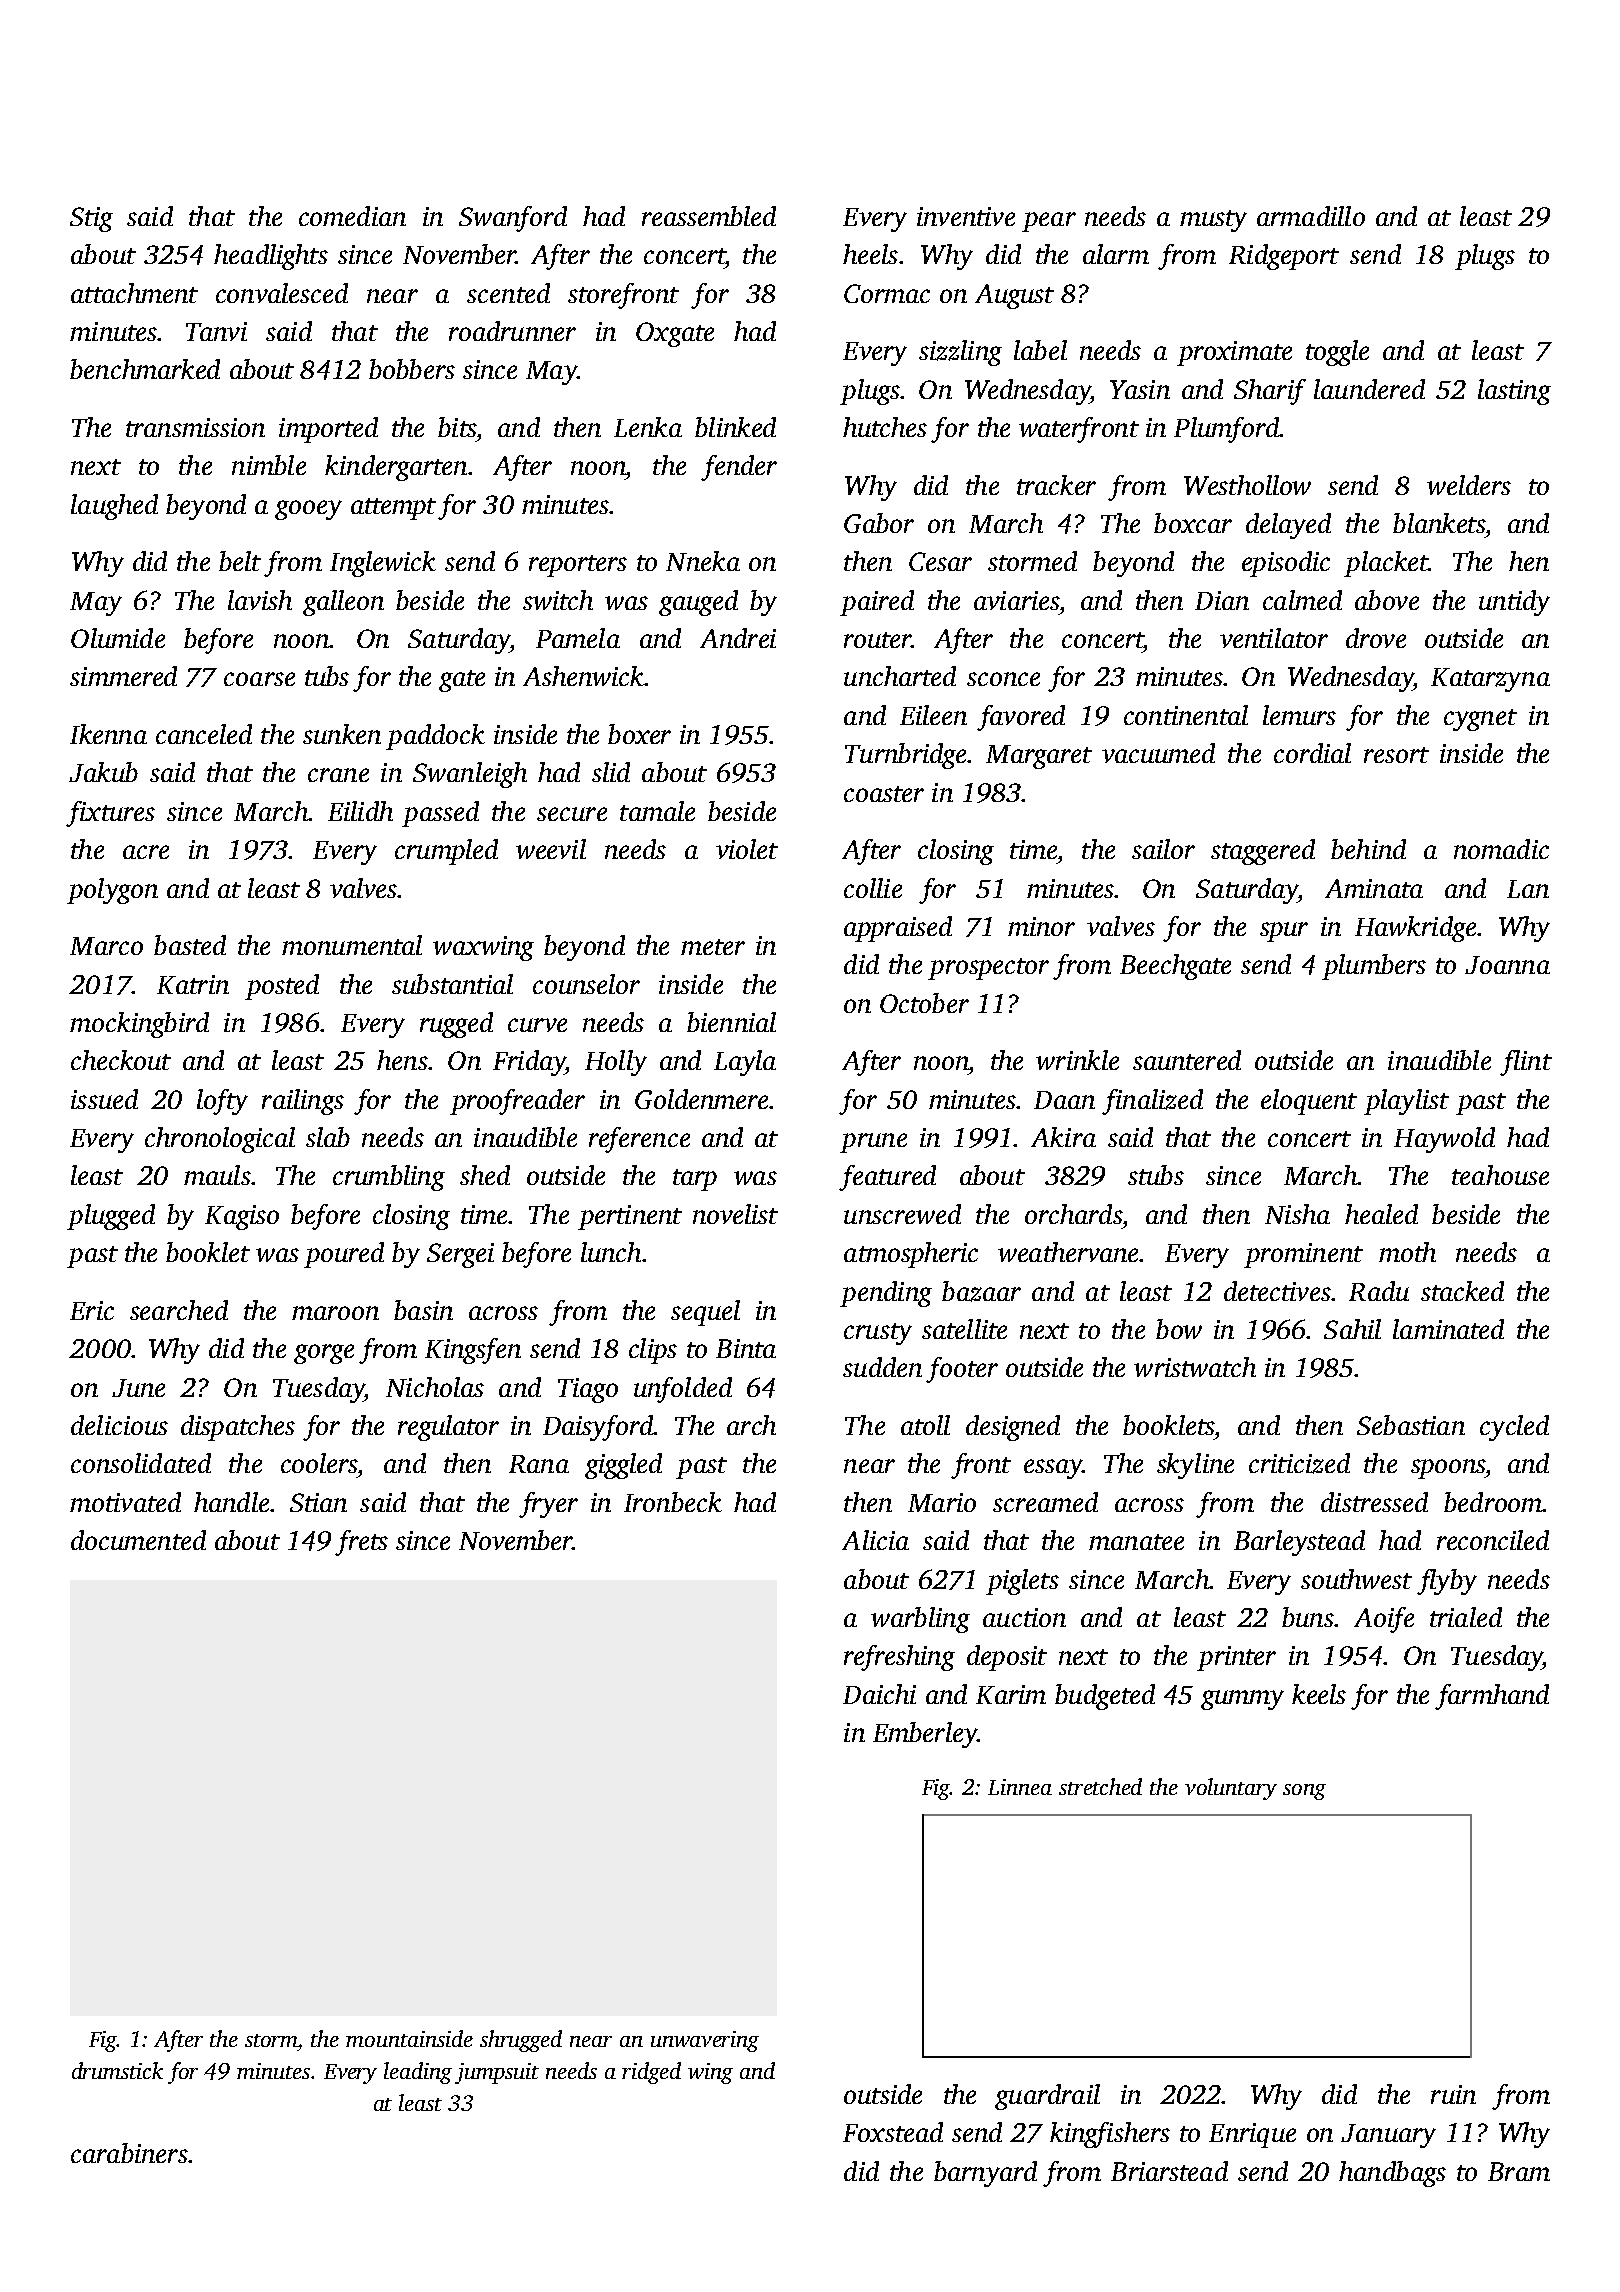 Image resolution: width=1620 pixels, height=2292 pixels. I want to click on bedroom, so click(1493, 1502).
